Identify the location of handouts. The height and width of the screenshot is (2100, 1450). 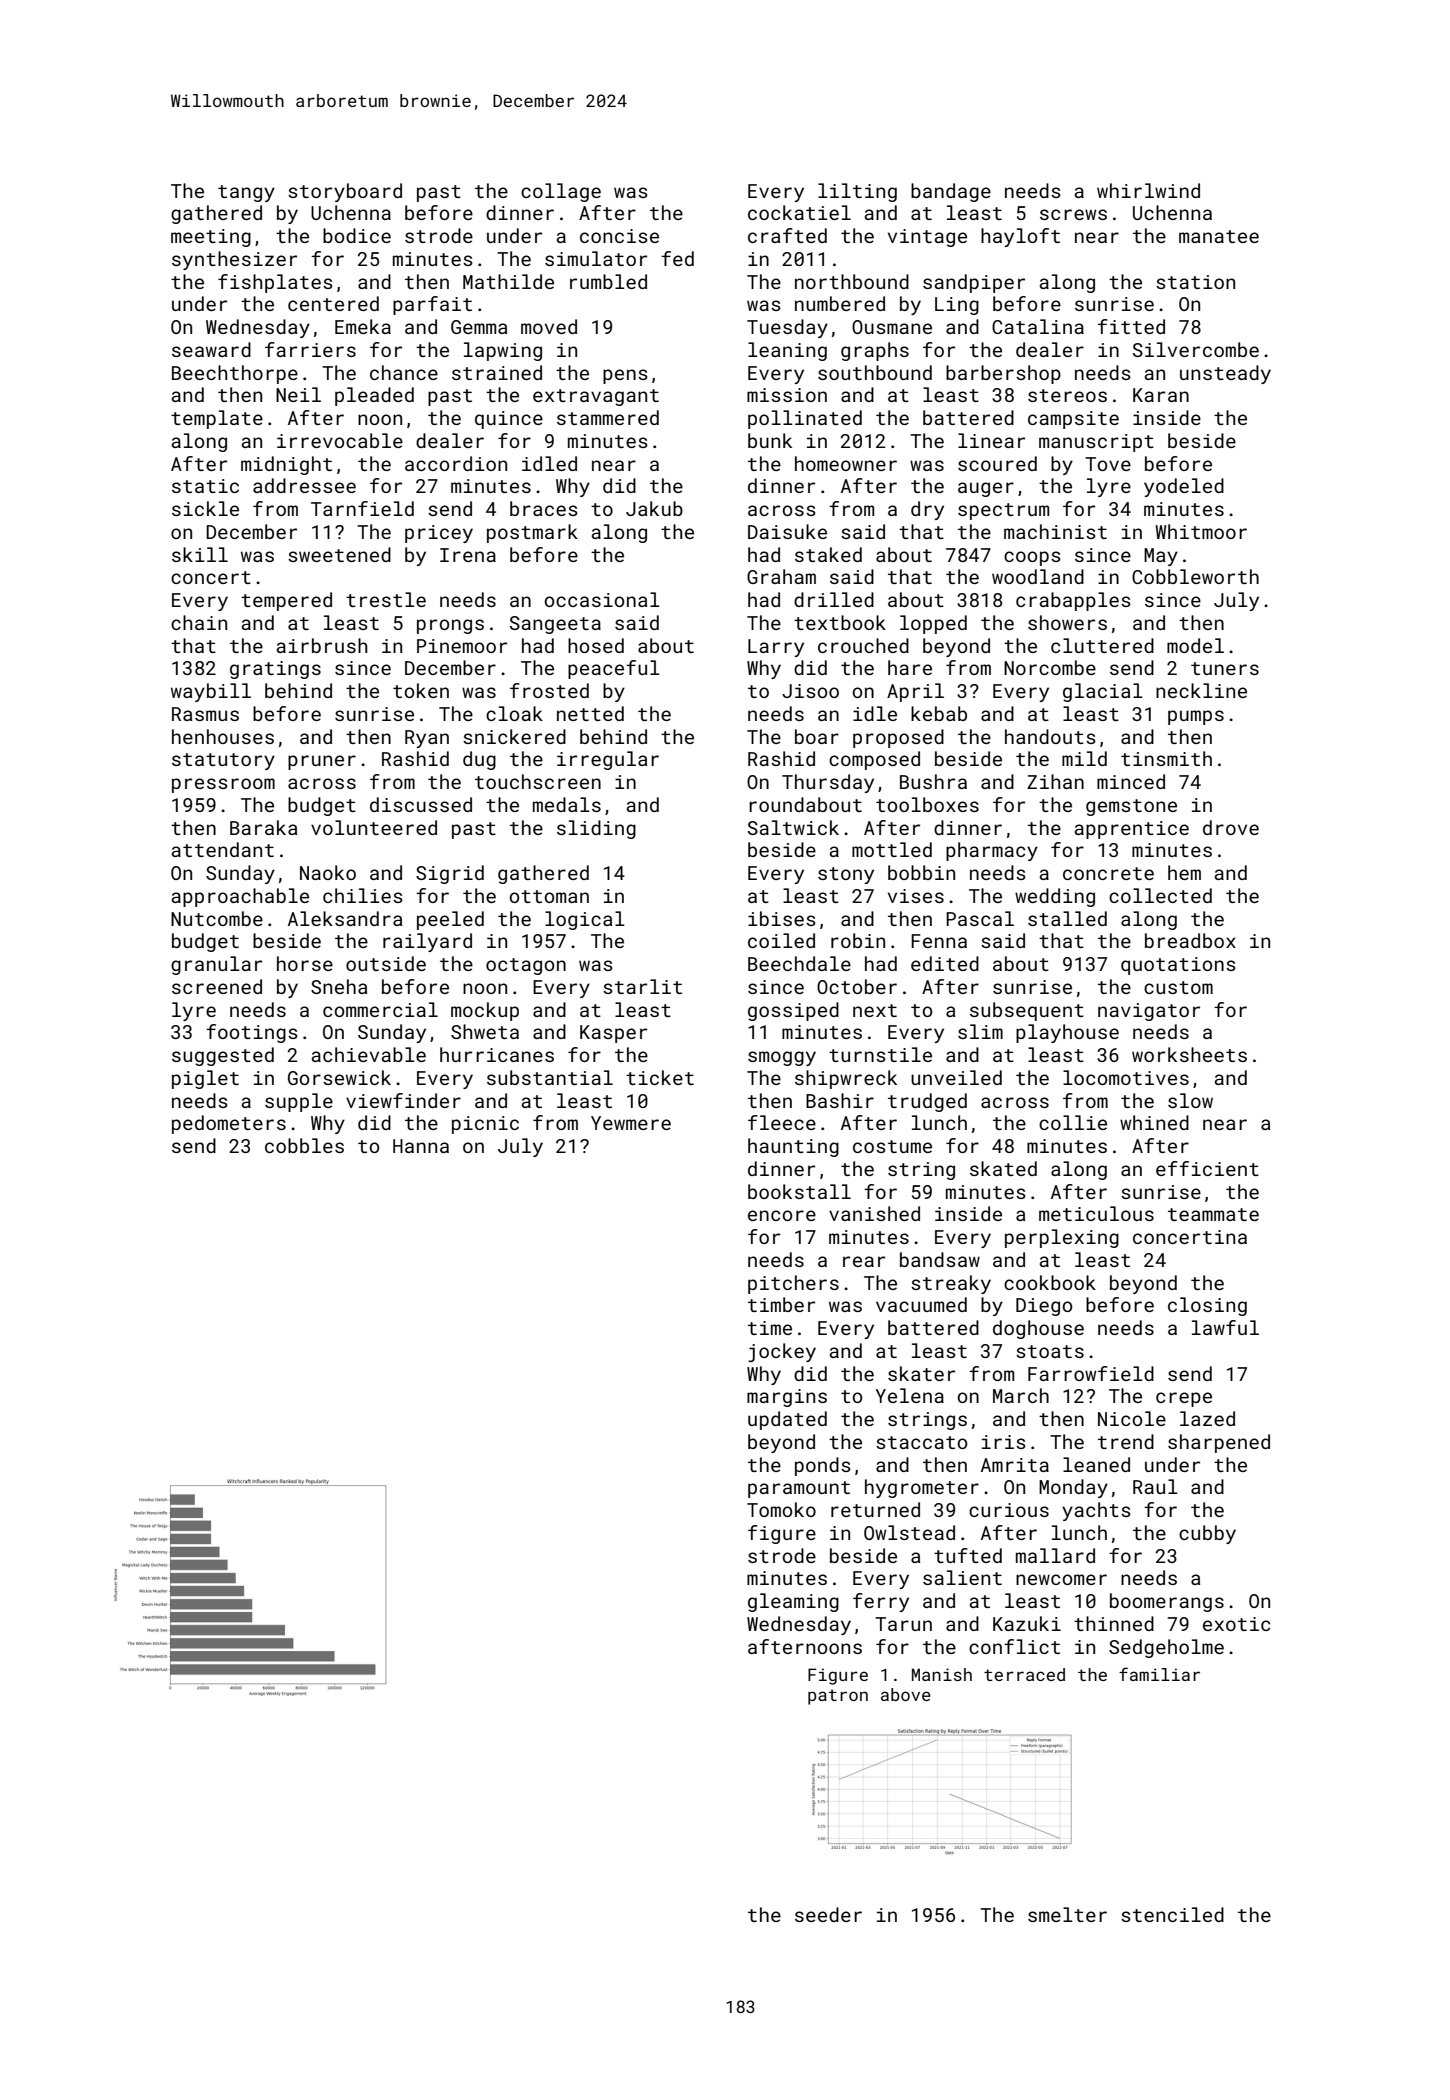
(1050, 736).
